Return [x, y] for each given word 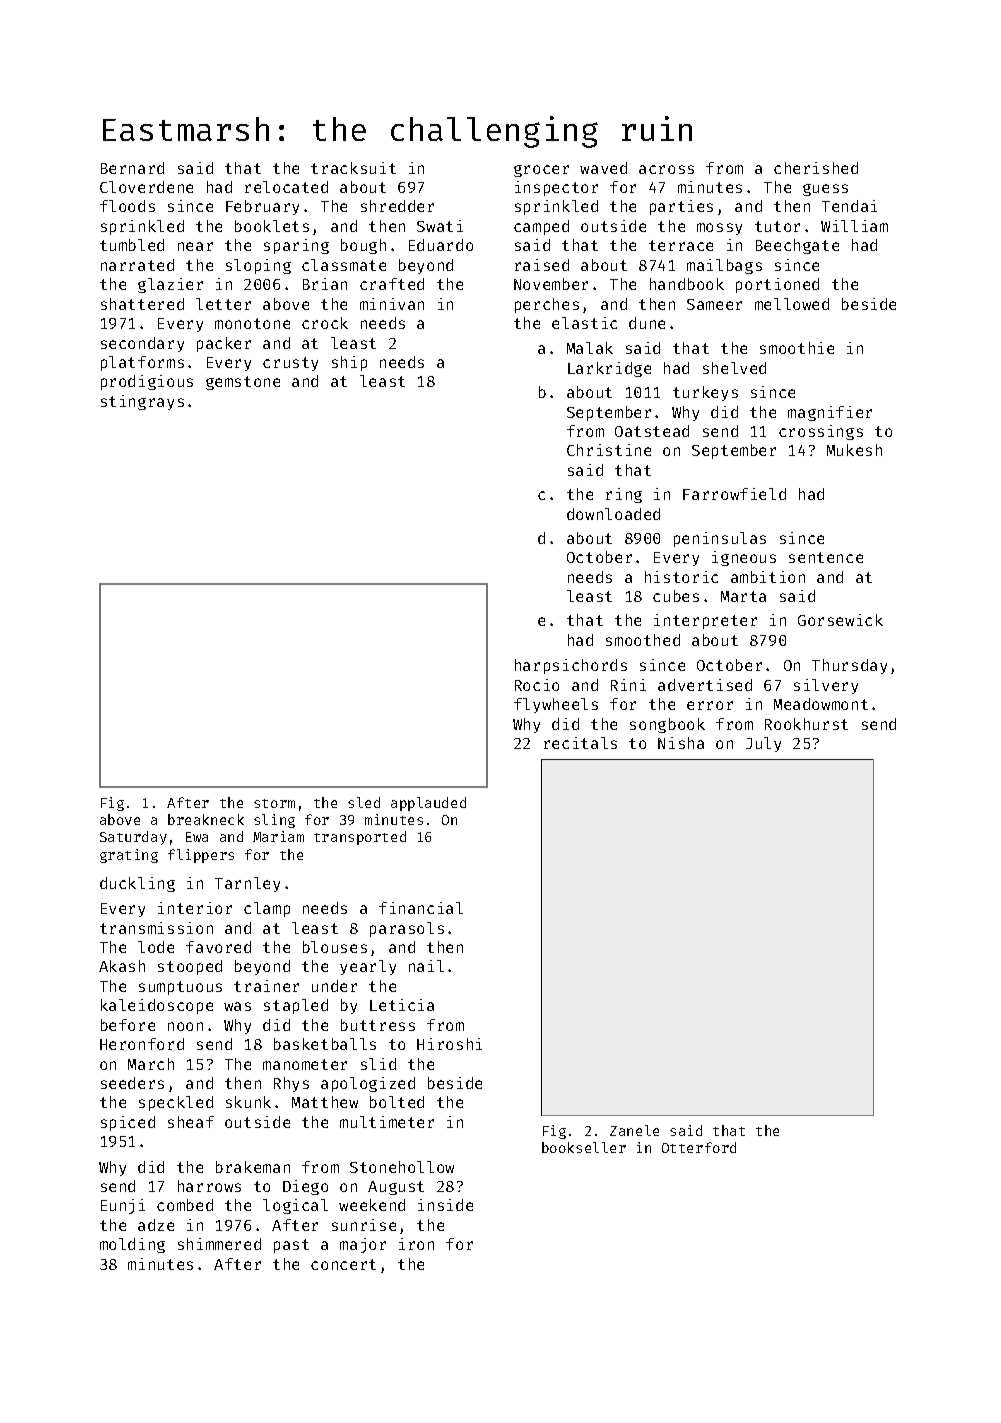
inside [445, 1205]
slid [378, 1064]
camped [541, 227]
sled [364, 802]
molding [132, 1245]
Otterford [699, 1147]
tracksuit [353, 168]
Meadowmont [821, 704]
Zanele [634, 1130]
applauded [428, 804]
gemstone [243, 383]
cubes [676, 596]
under [334, 986]
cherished [816, 168]
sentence [826, 557]
